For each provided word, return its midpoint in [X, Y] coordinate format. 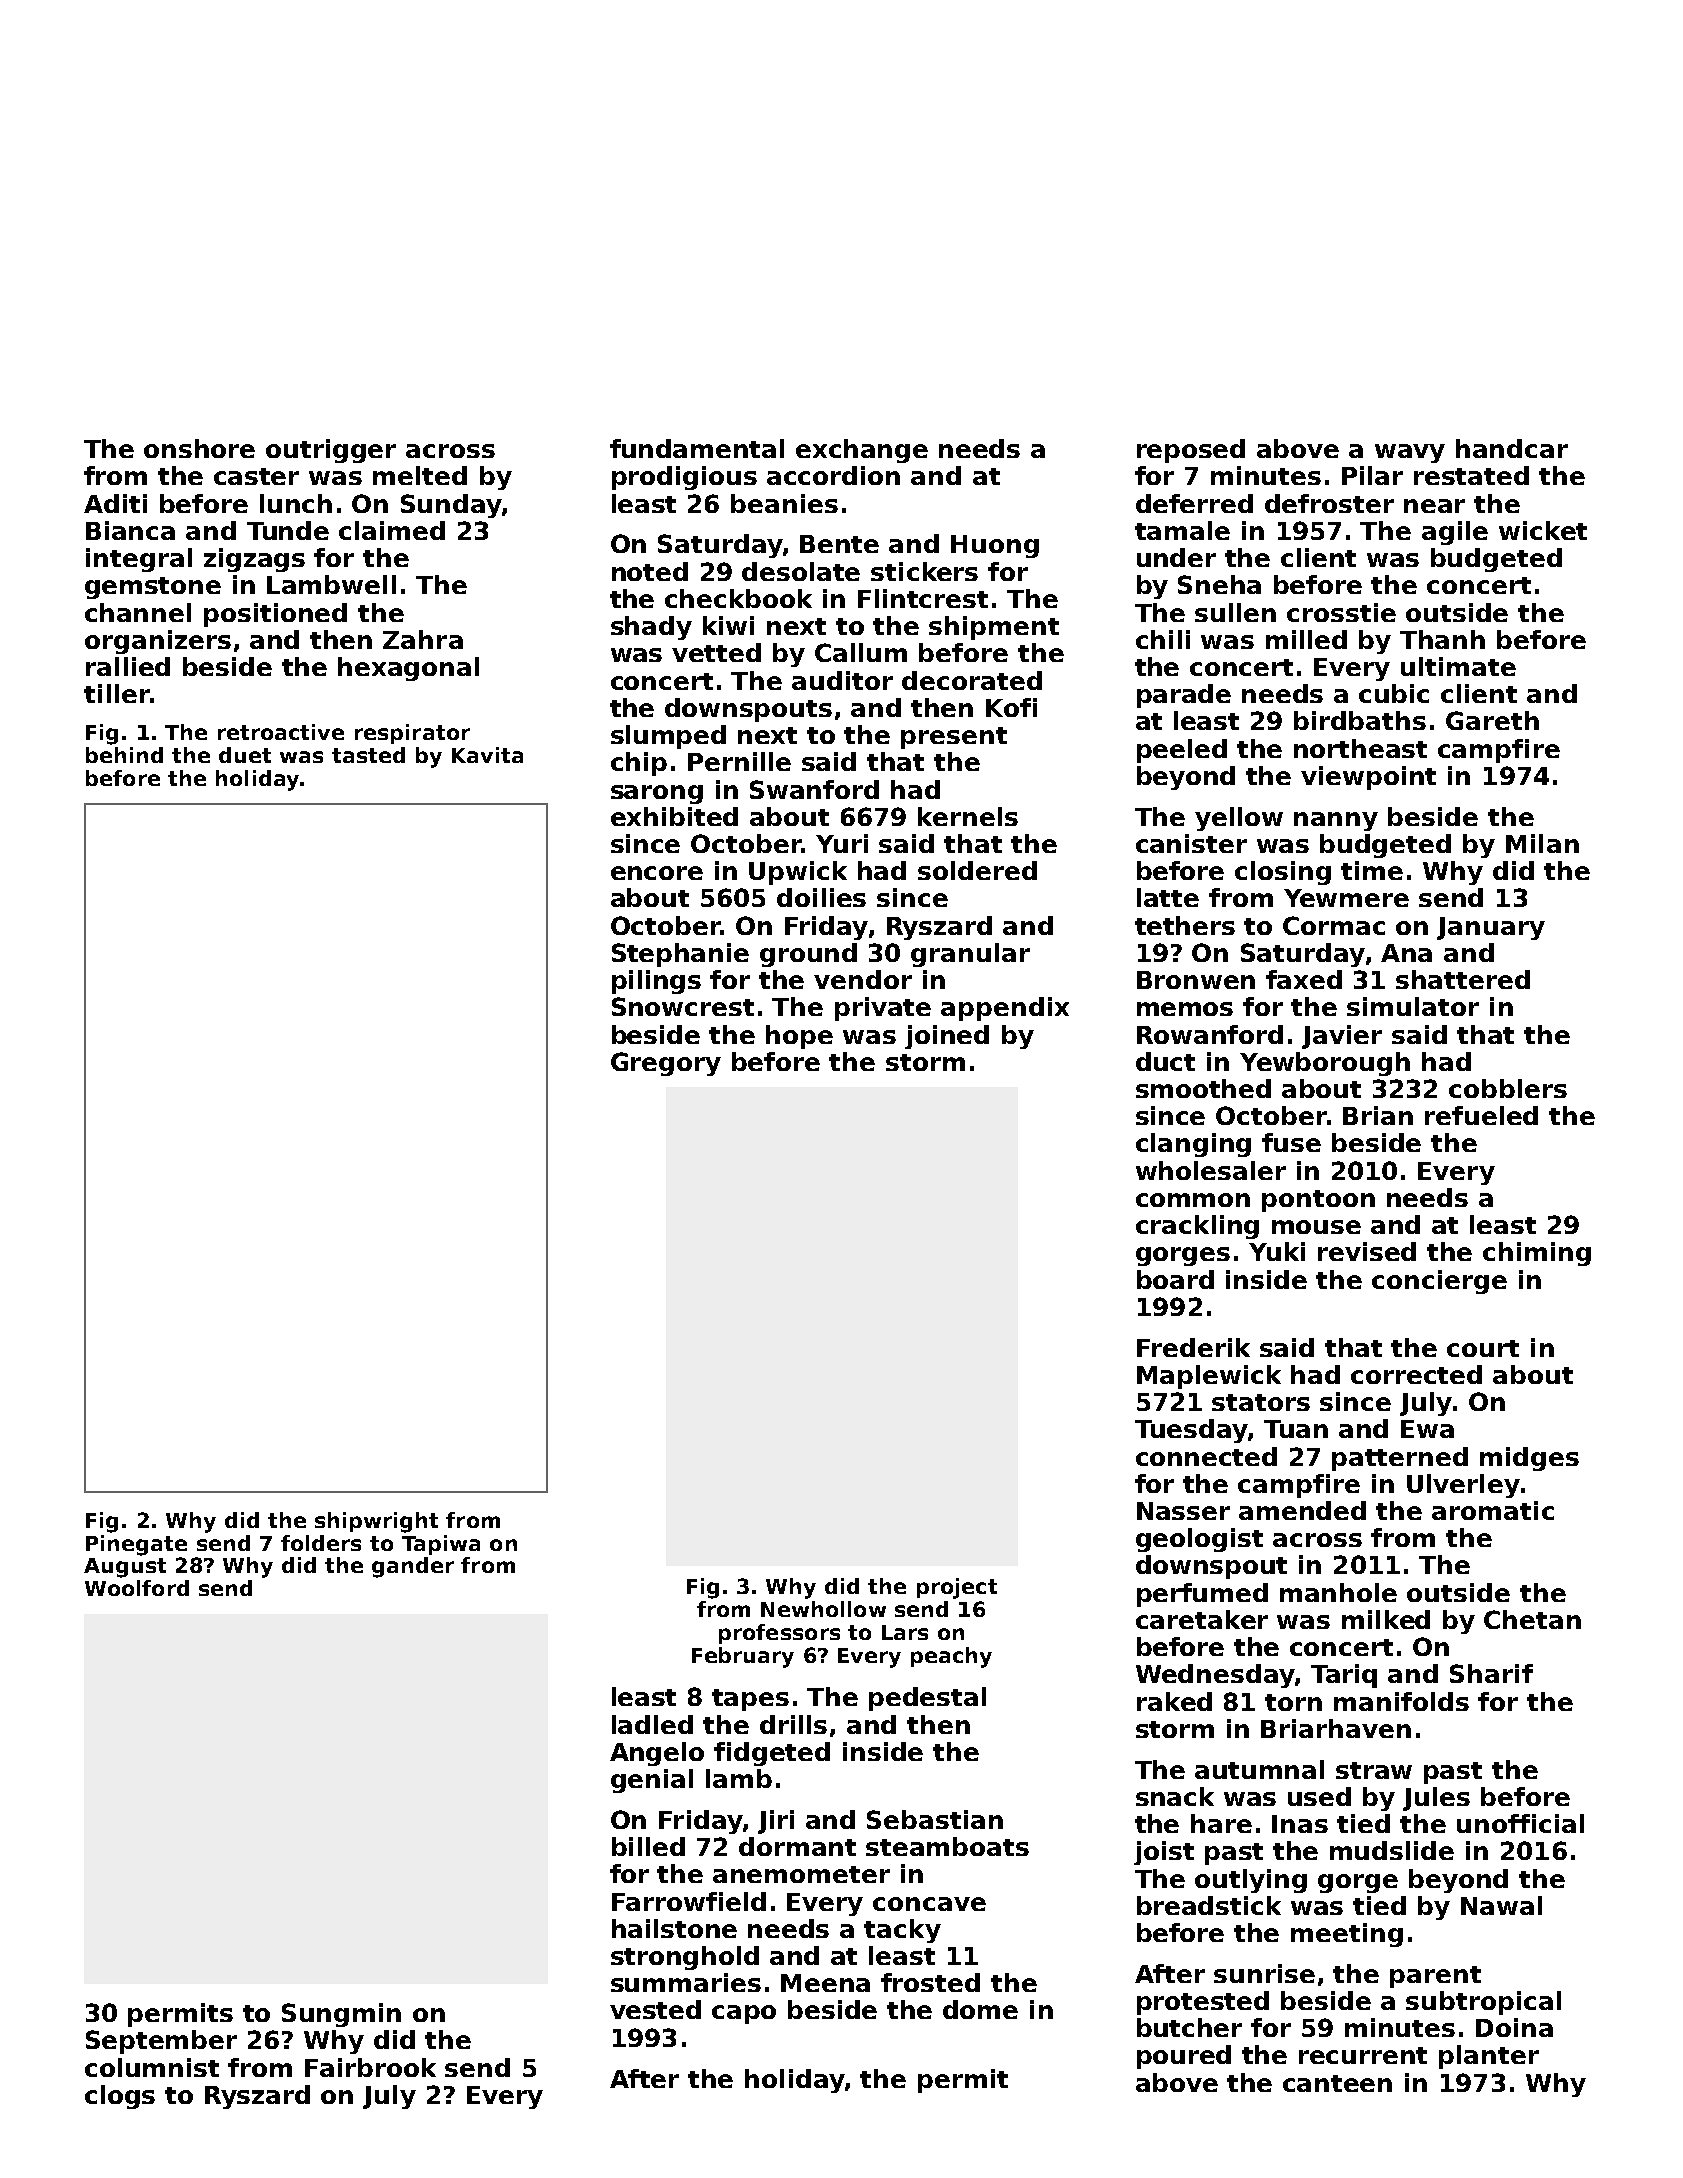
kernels [968, 816]
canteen [1337, 2083]
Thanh [1442, 639]
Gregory [666, 1064]
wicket [1543, 530]
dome [980, 2009]
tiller [117, 693]
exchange [862, 451]
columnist [152, 2067]
